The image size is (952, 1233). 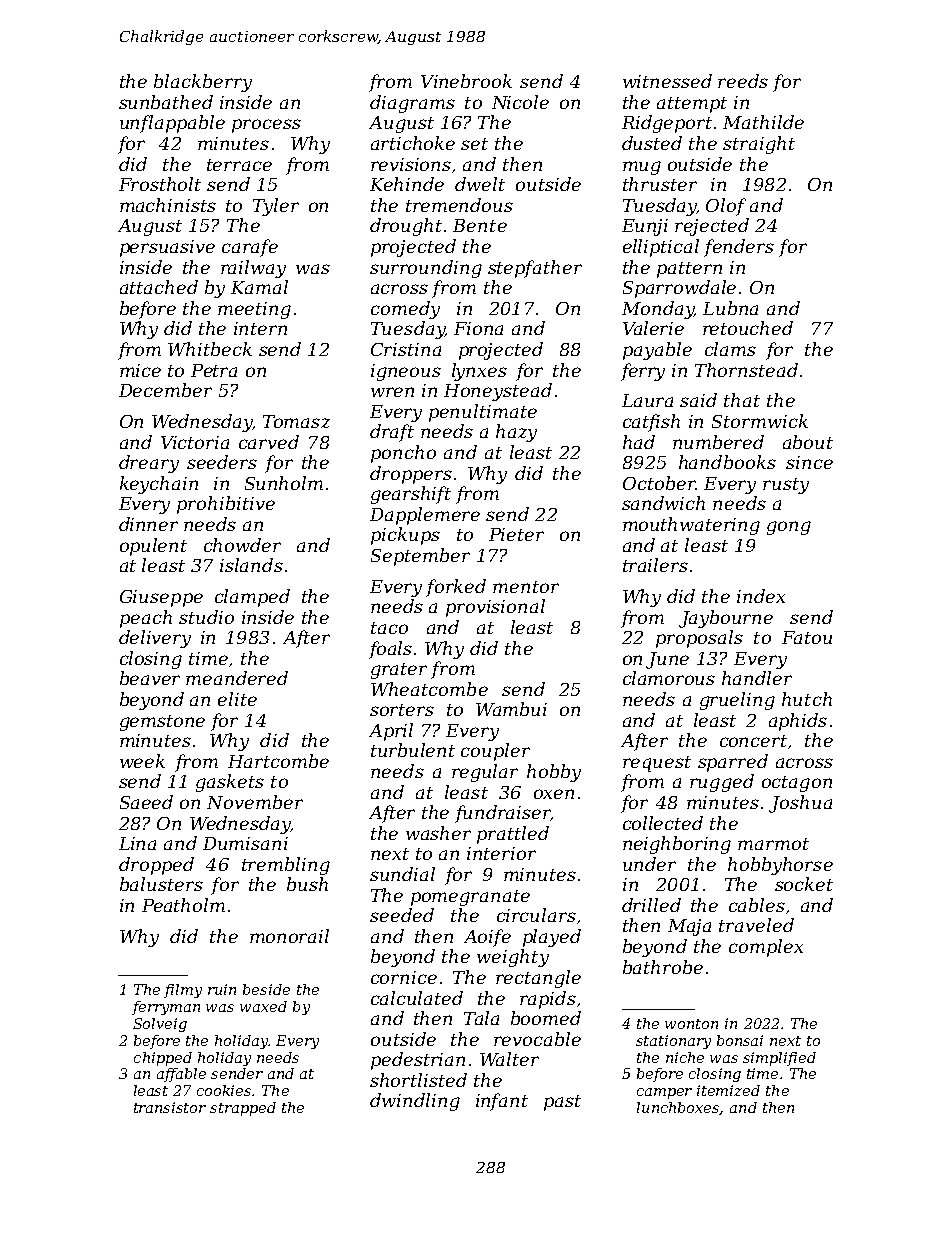 I want to click on coupler, so click(x=495, y=752).
